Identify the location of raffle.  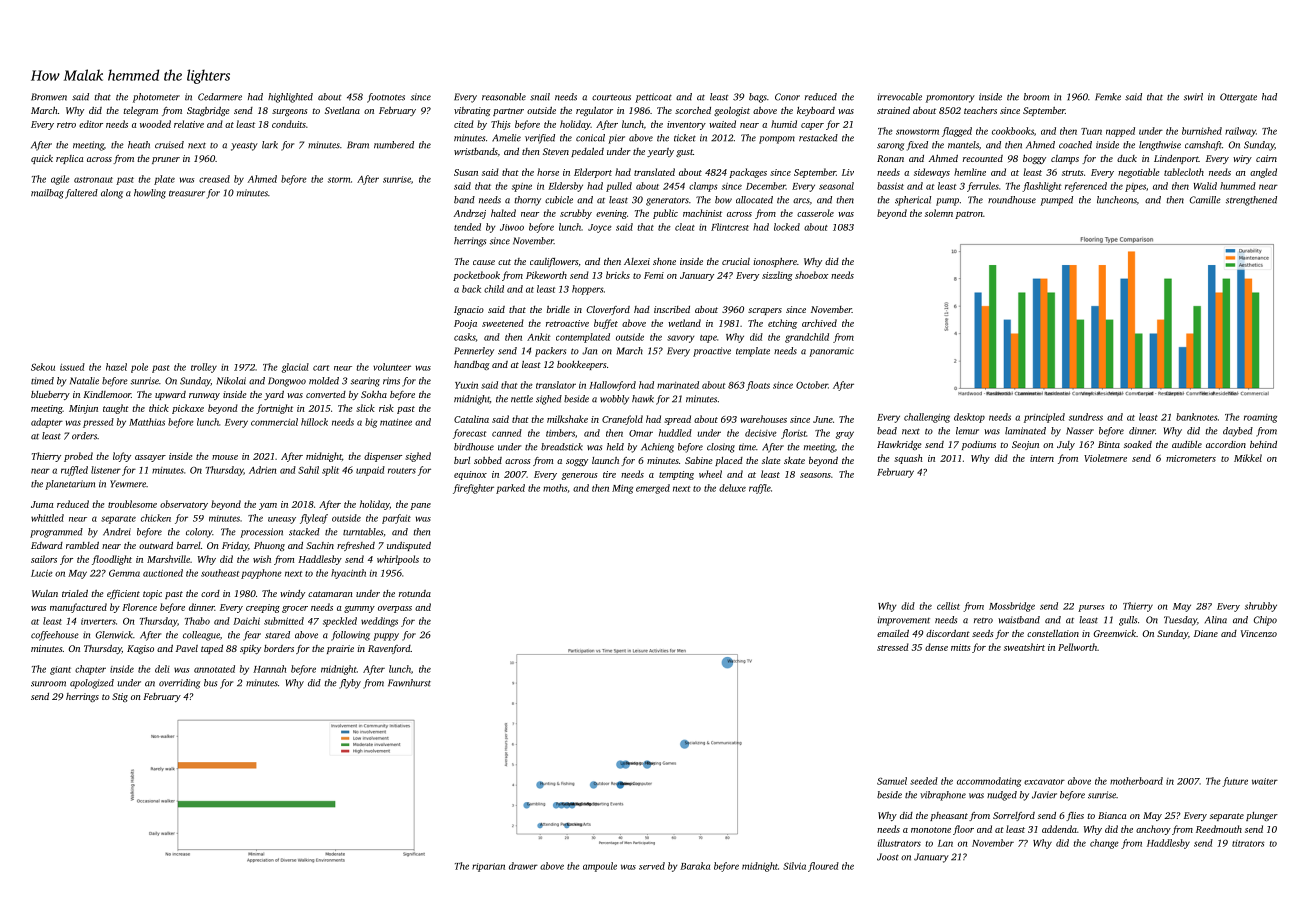
(760, 489).
